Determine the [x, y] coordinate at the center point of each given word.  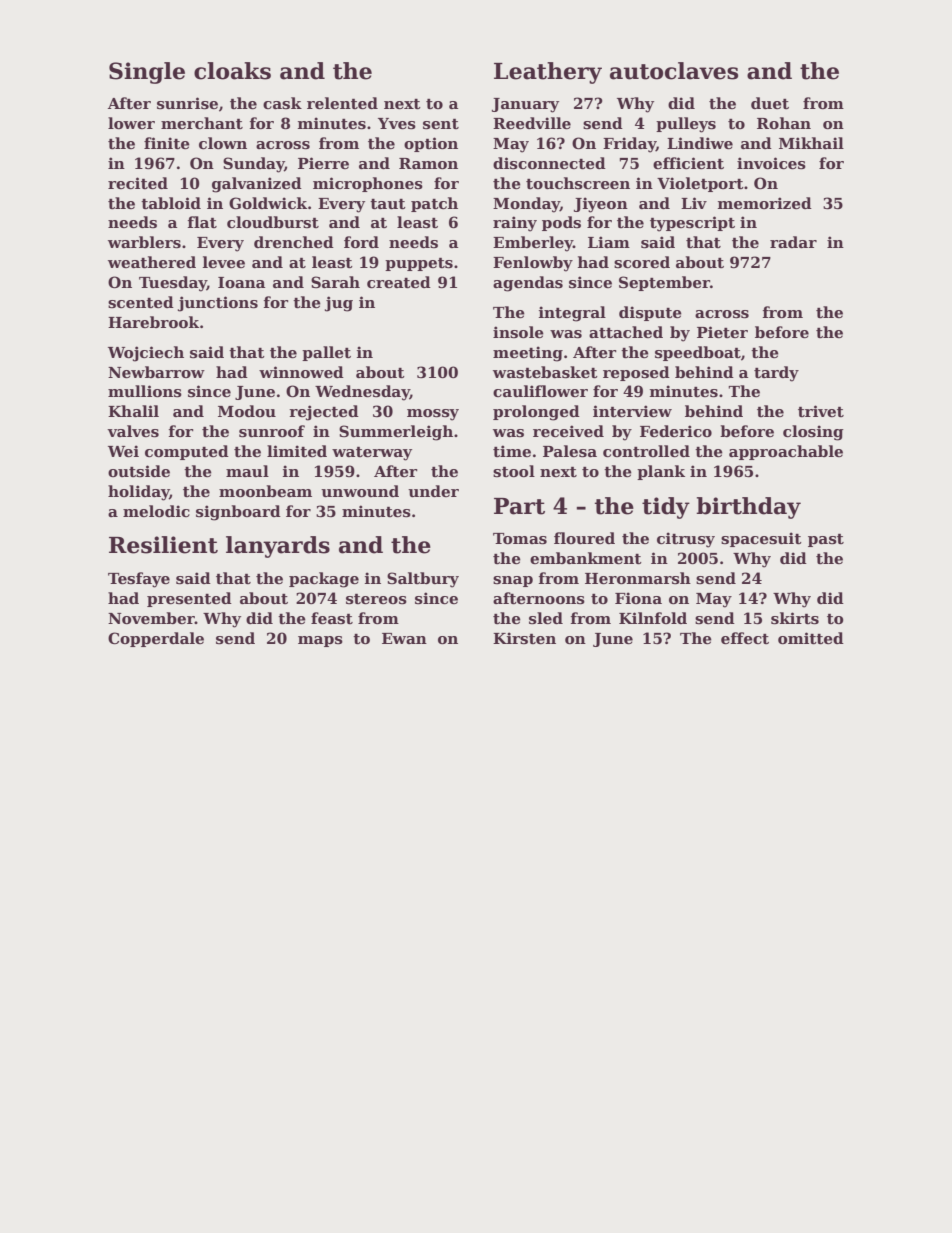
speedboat [698, 353]
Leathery [548, 73]
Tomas [520, 539]
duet [770, 103]
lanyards [278, 547]
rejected [324, 413]
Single [147, 73]
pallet [326, 353]
